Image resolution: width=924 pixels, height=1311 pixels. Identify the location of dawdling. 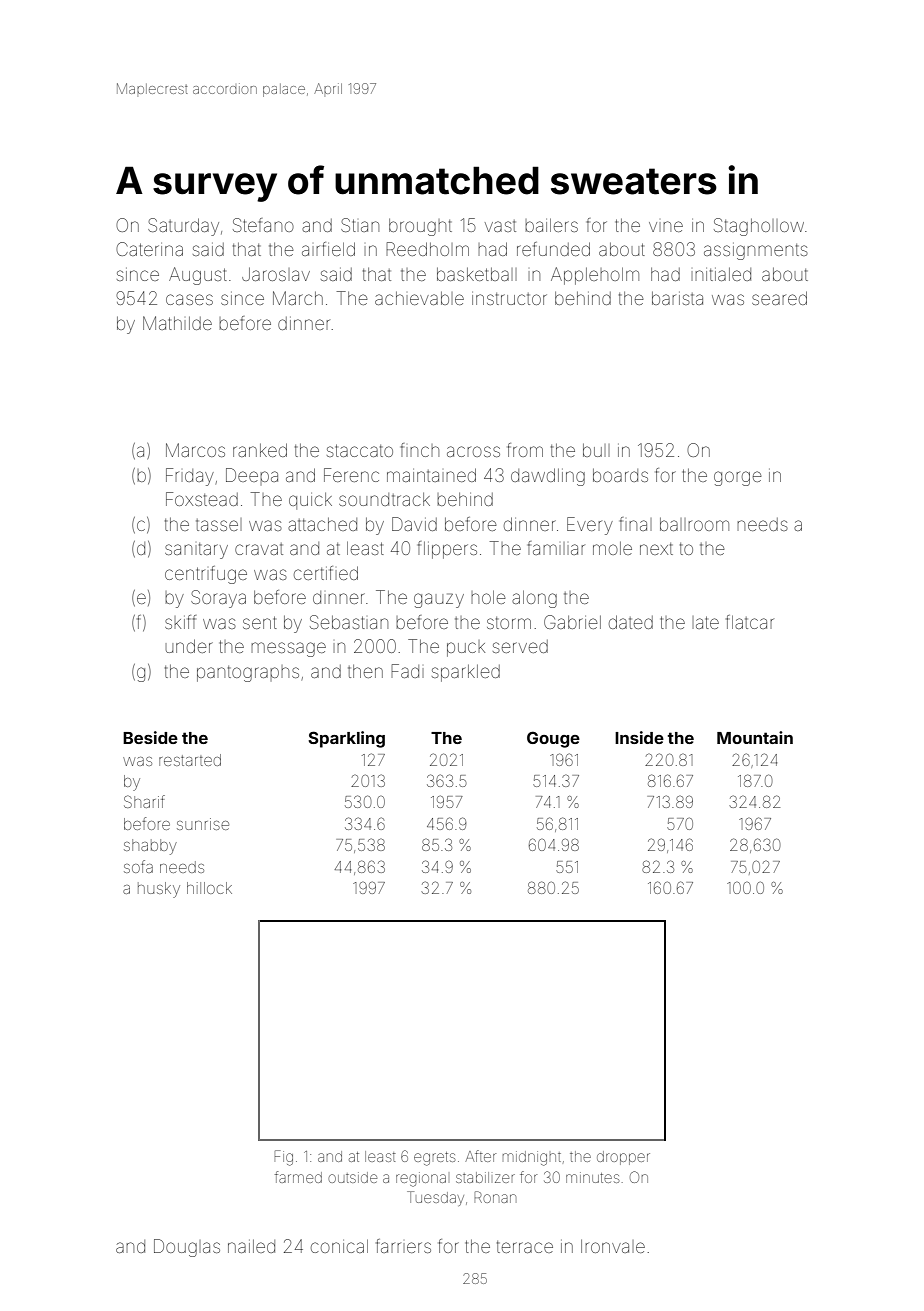
(548, 477).
